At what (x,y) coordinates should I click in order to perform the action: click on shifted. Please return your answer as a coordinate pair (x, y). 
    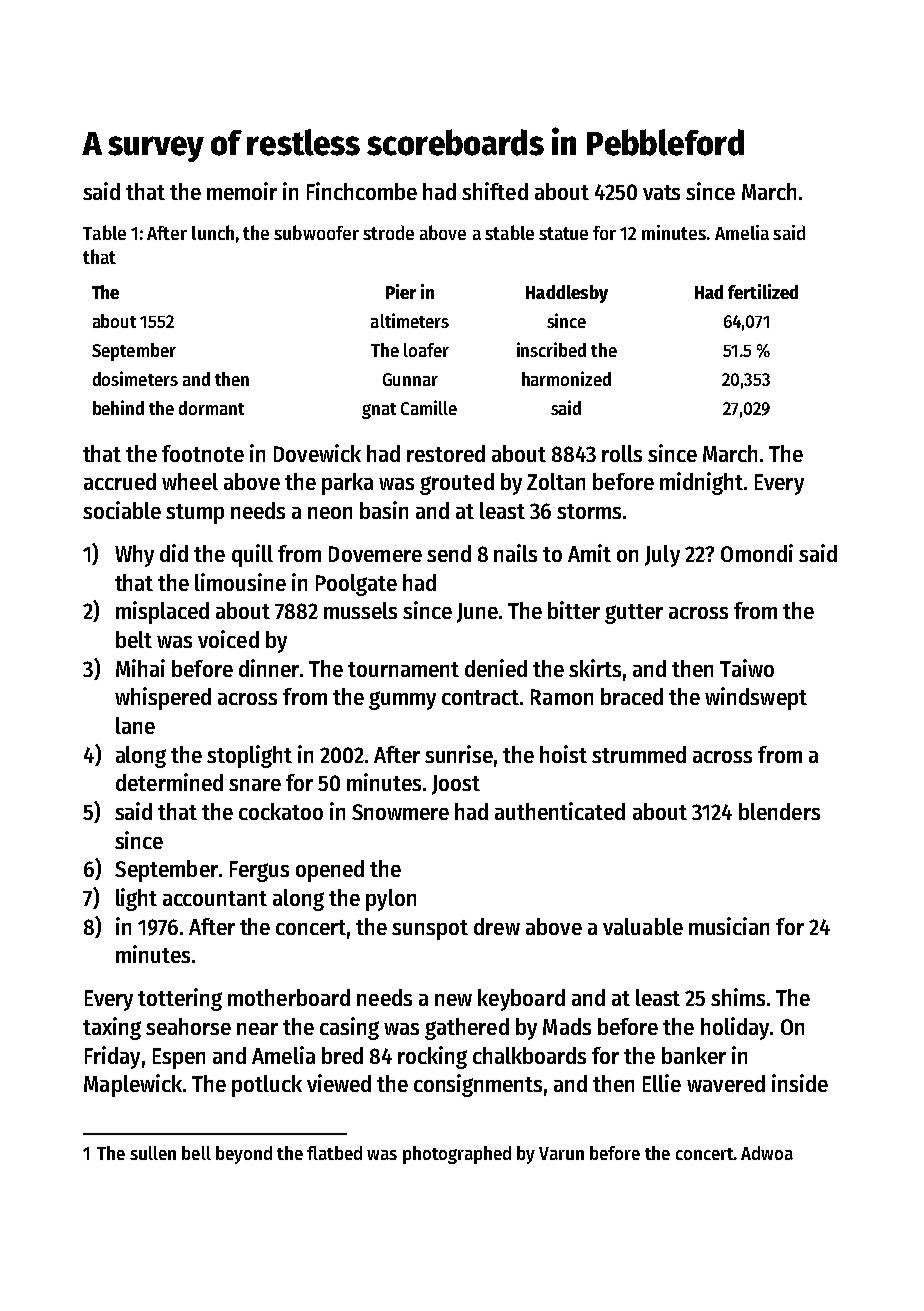
    Looking at the image, I should click on (495, 191).
